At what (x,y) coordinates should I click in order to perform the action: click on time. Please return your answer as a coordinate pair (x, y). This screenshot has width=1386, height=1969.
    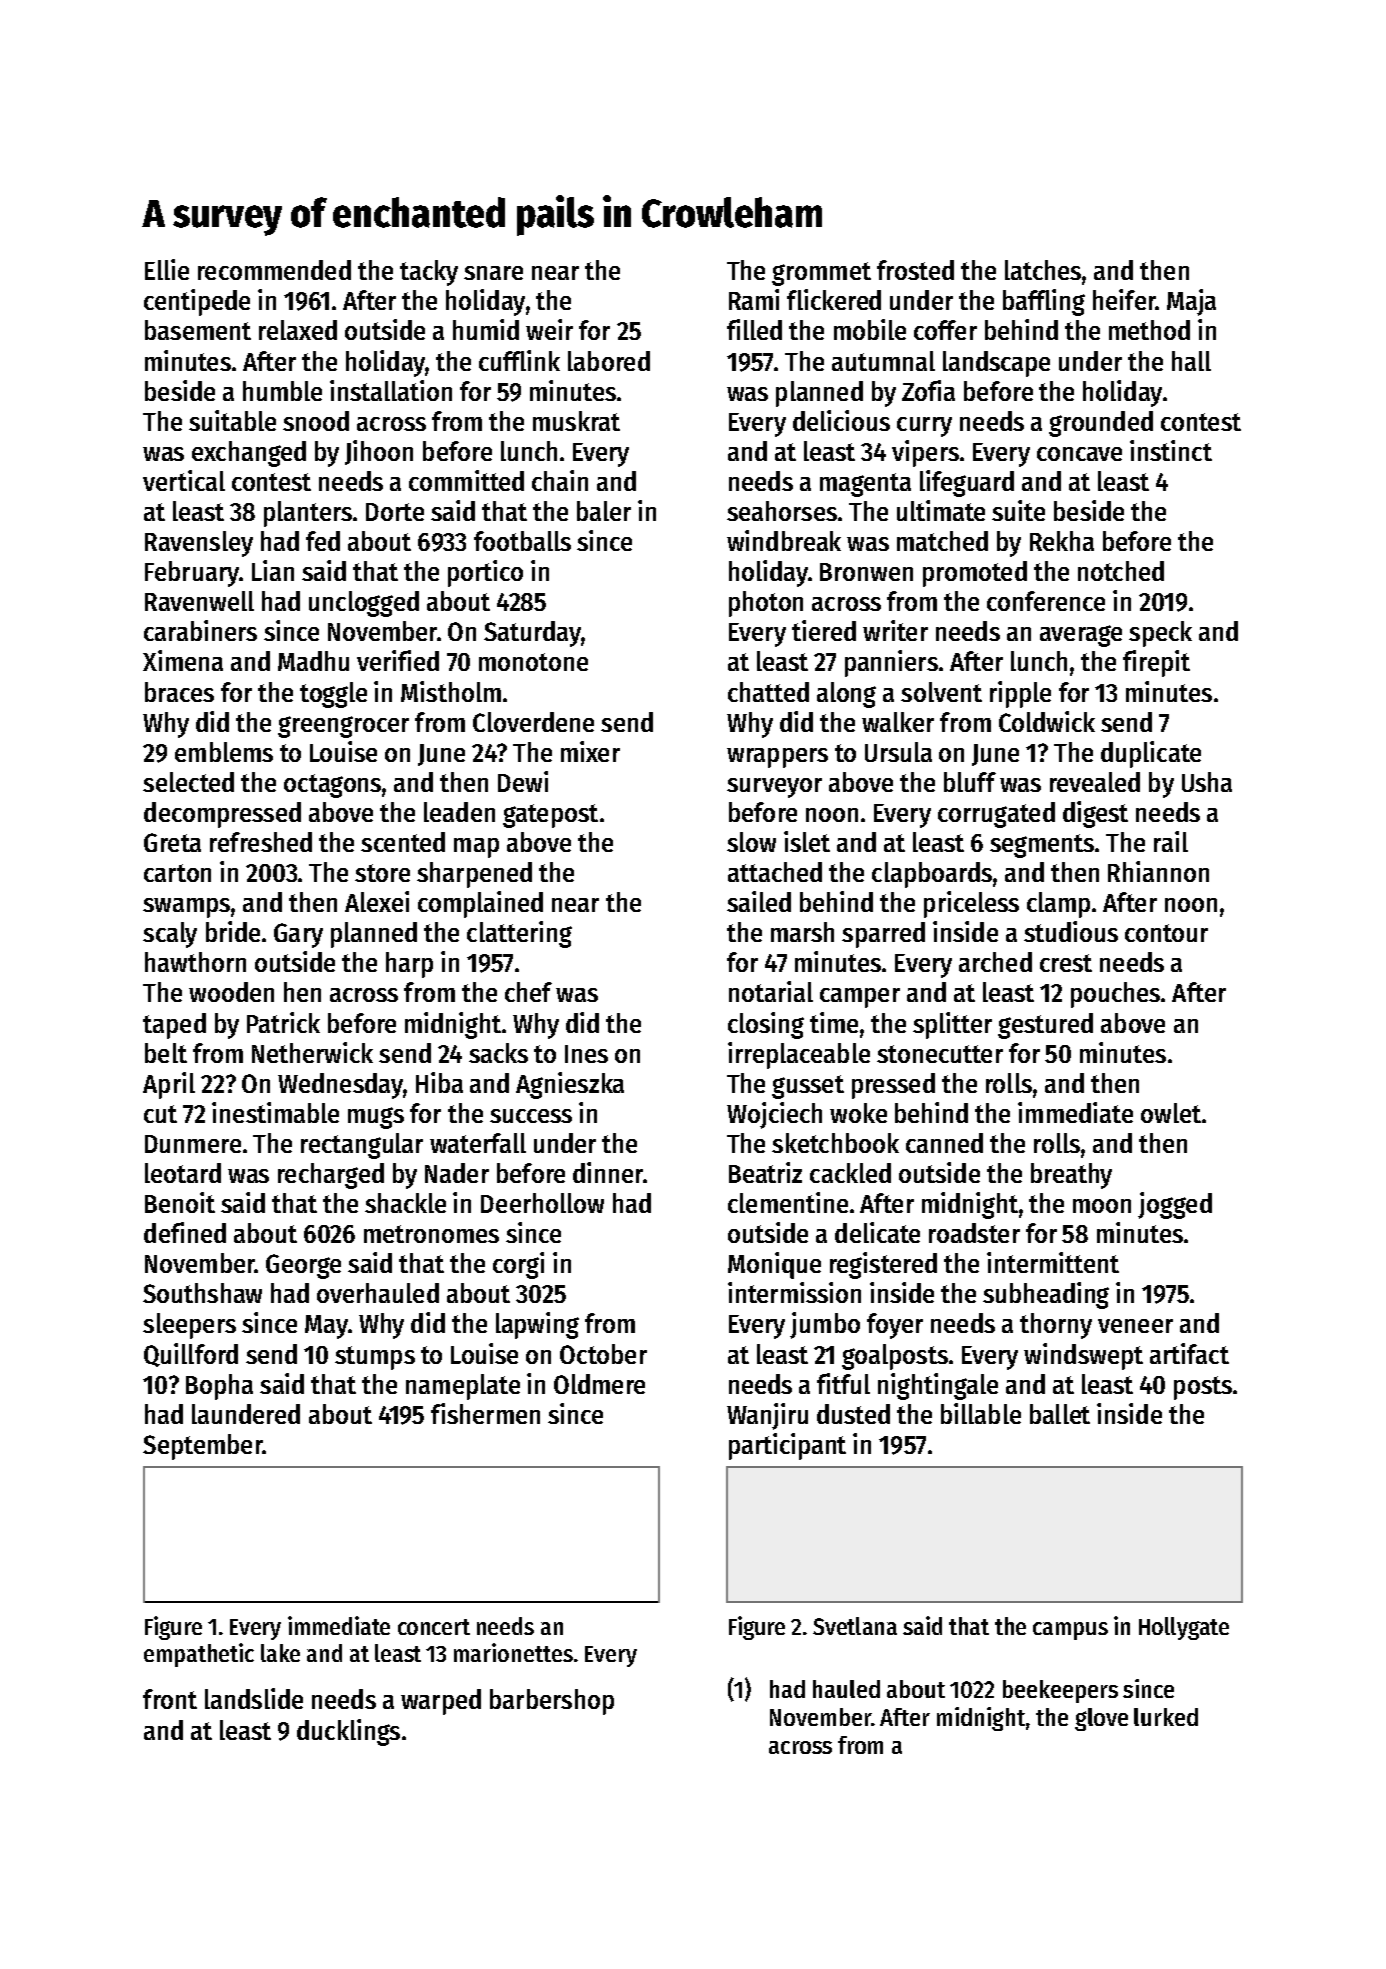
    Looking at the image, I should click on (834, 1022).
